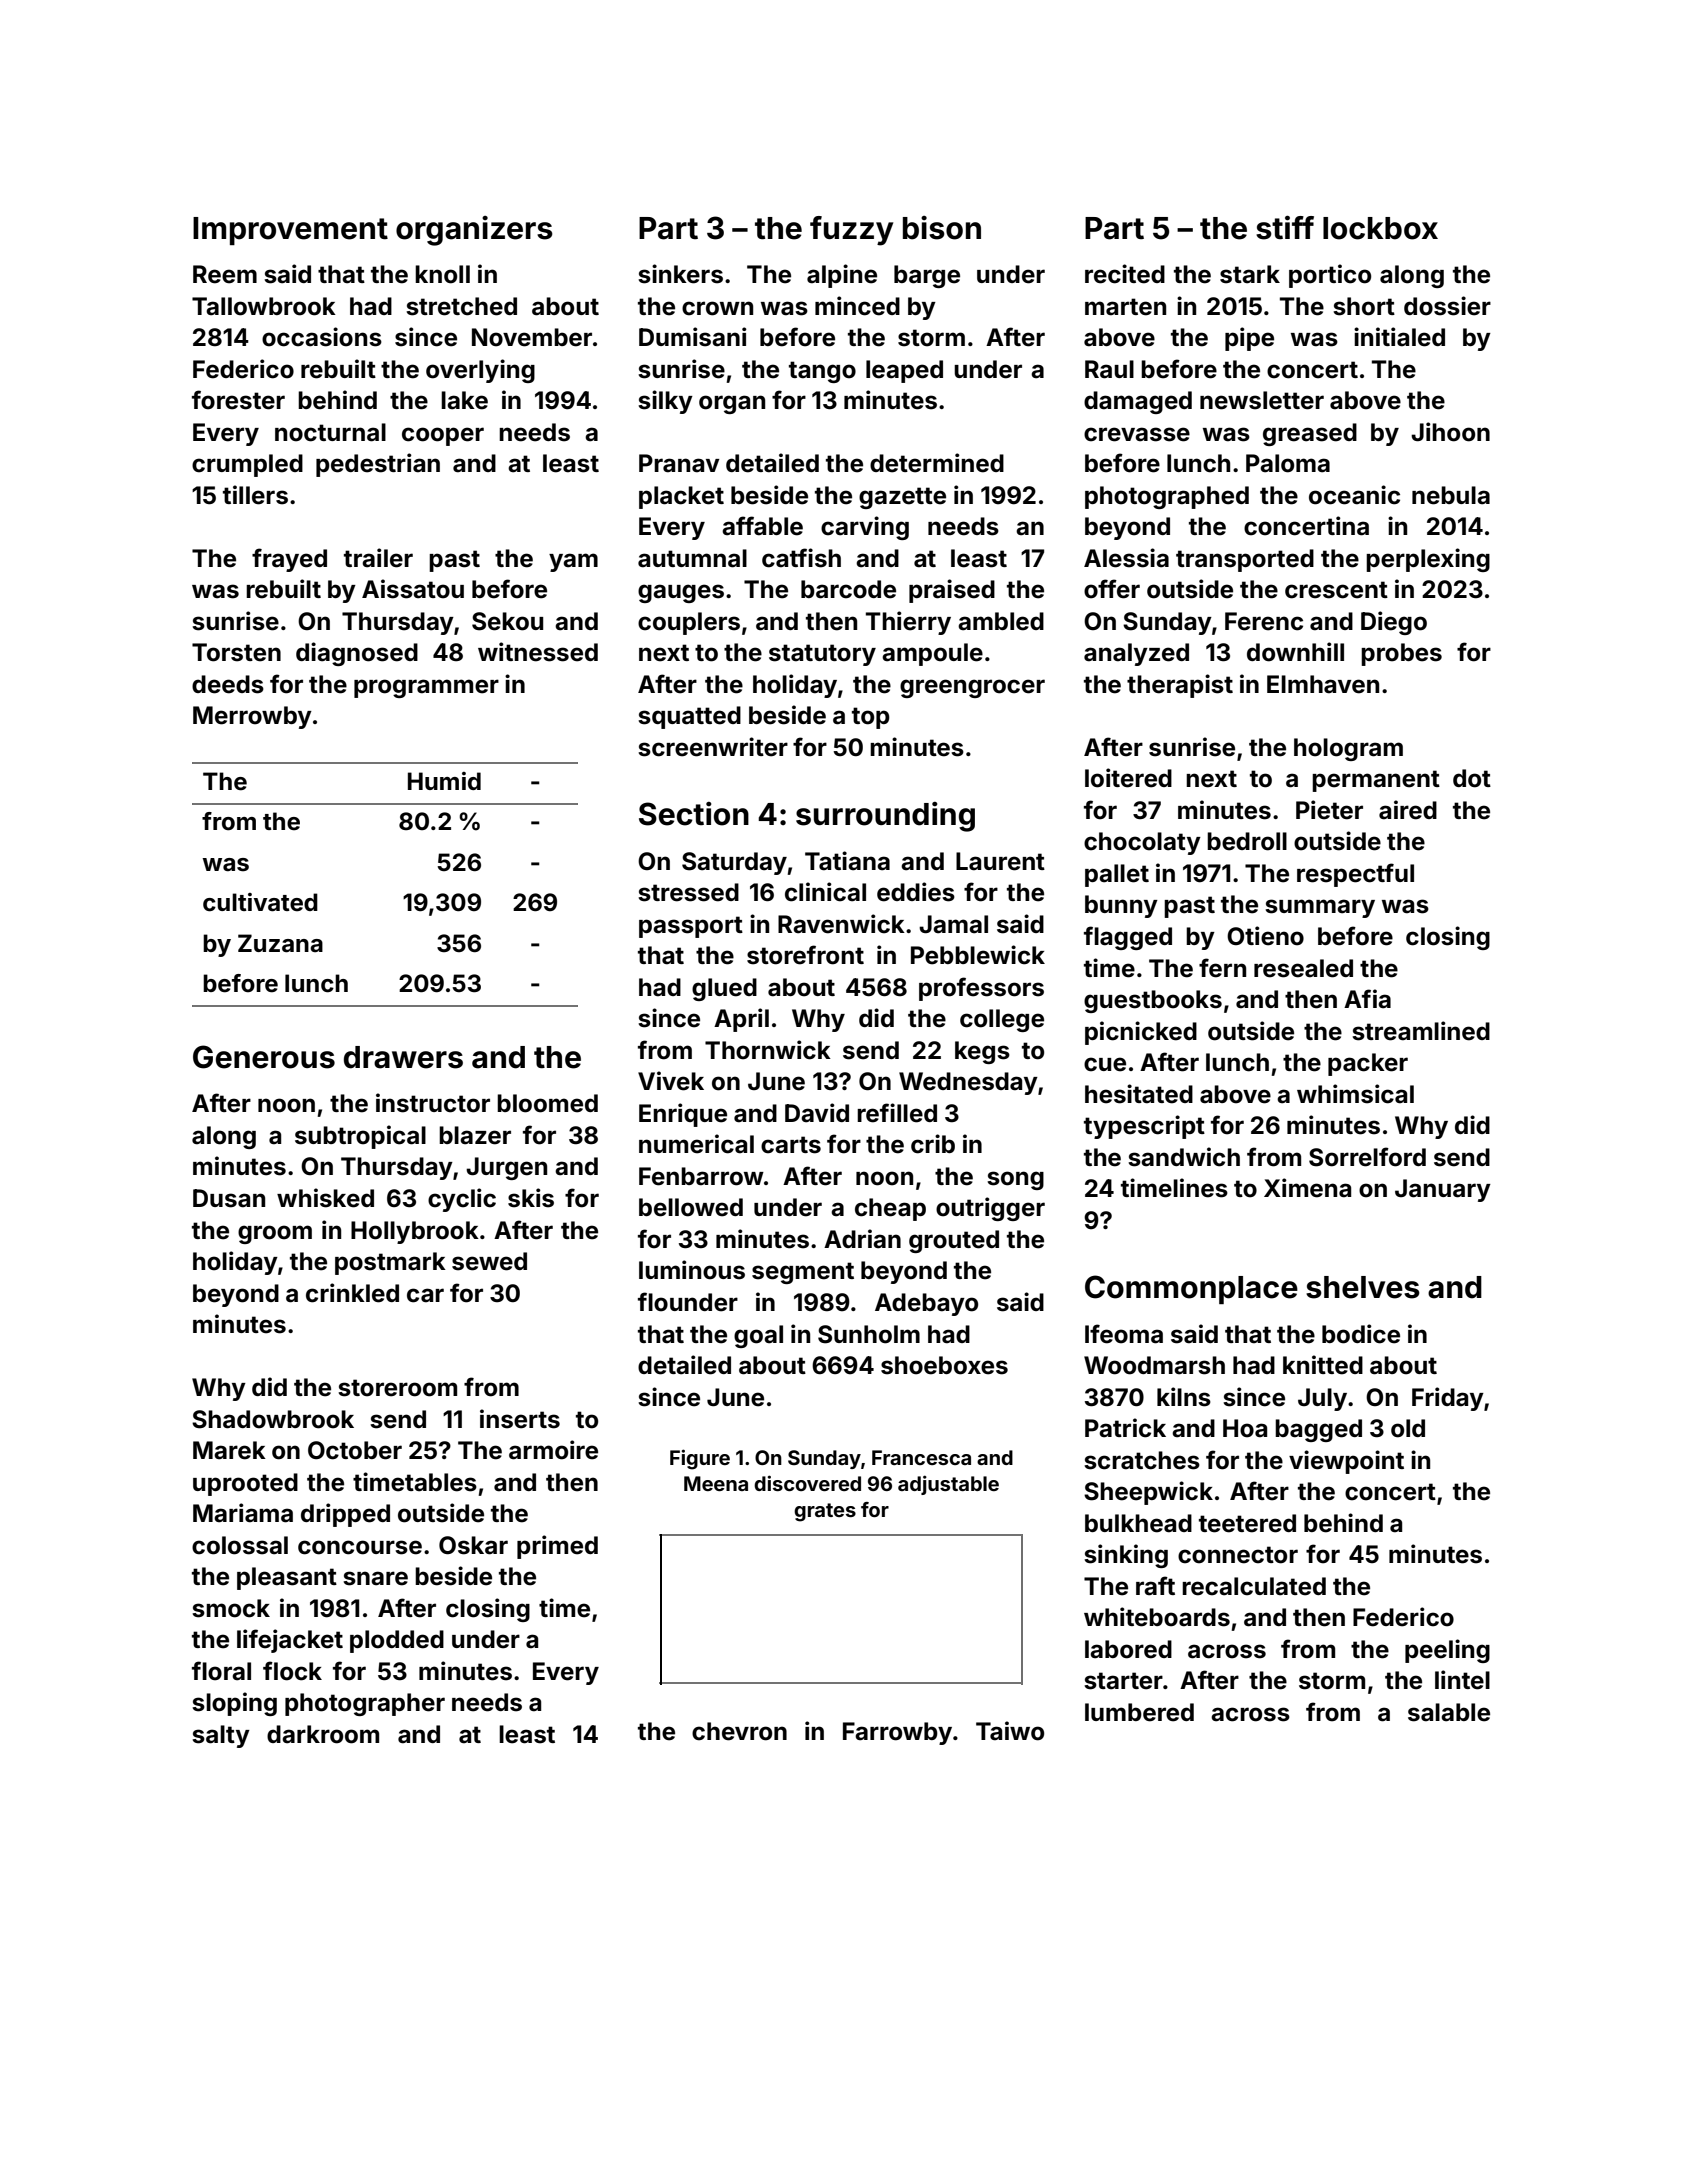  What do you see at coordinates (693, 337) in the screenshot?
I see `Dumisani` at bounding box center [693, 337].
